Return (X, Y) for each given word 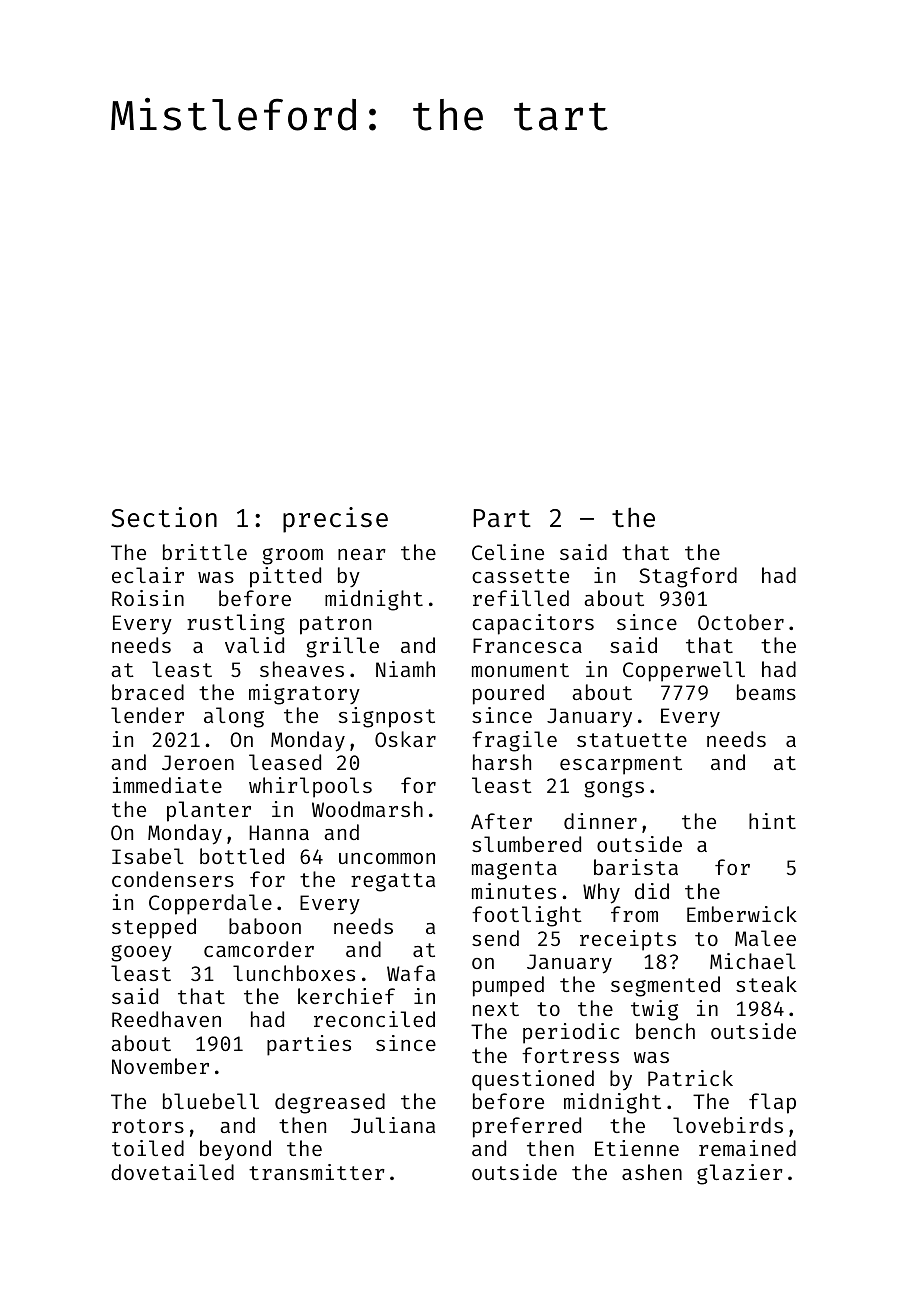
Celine (508, 552)
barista (636, 867)
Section (164, 517)
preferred (527, 1127)
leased (285, 762)
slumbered (526, 844)
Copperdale (210, 904)
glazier (740, 1174)
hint (772, 821)
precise (335, 520)
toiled (148, 1148)
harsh (502, 762)
